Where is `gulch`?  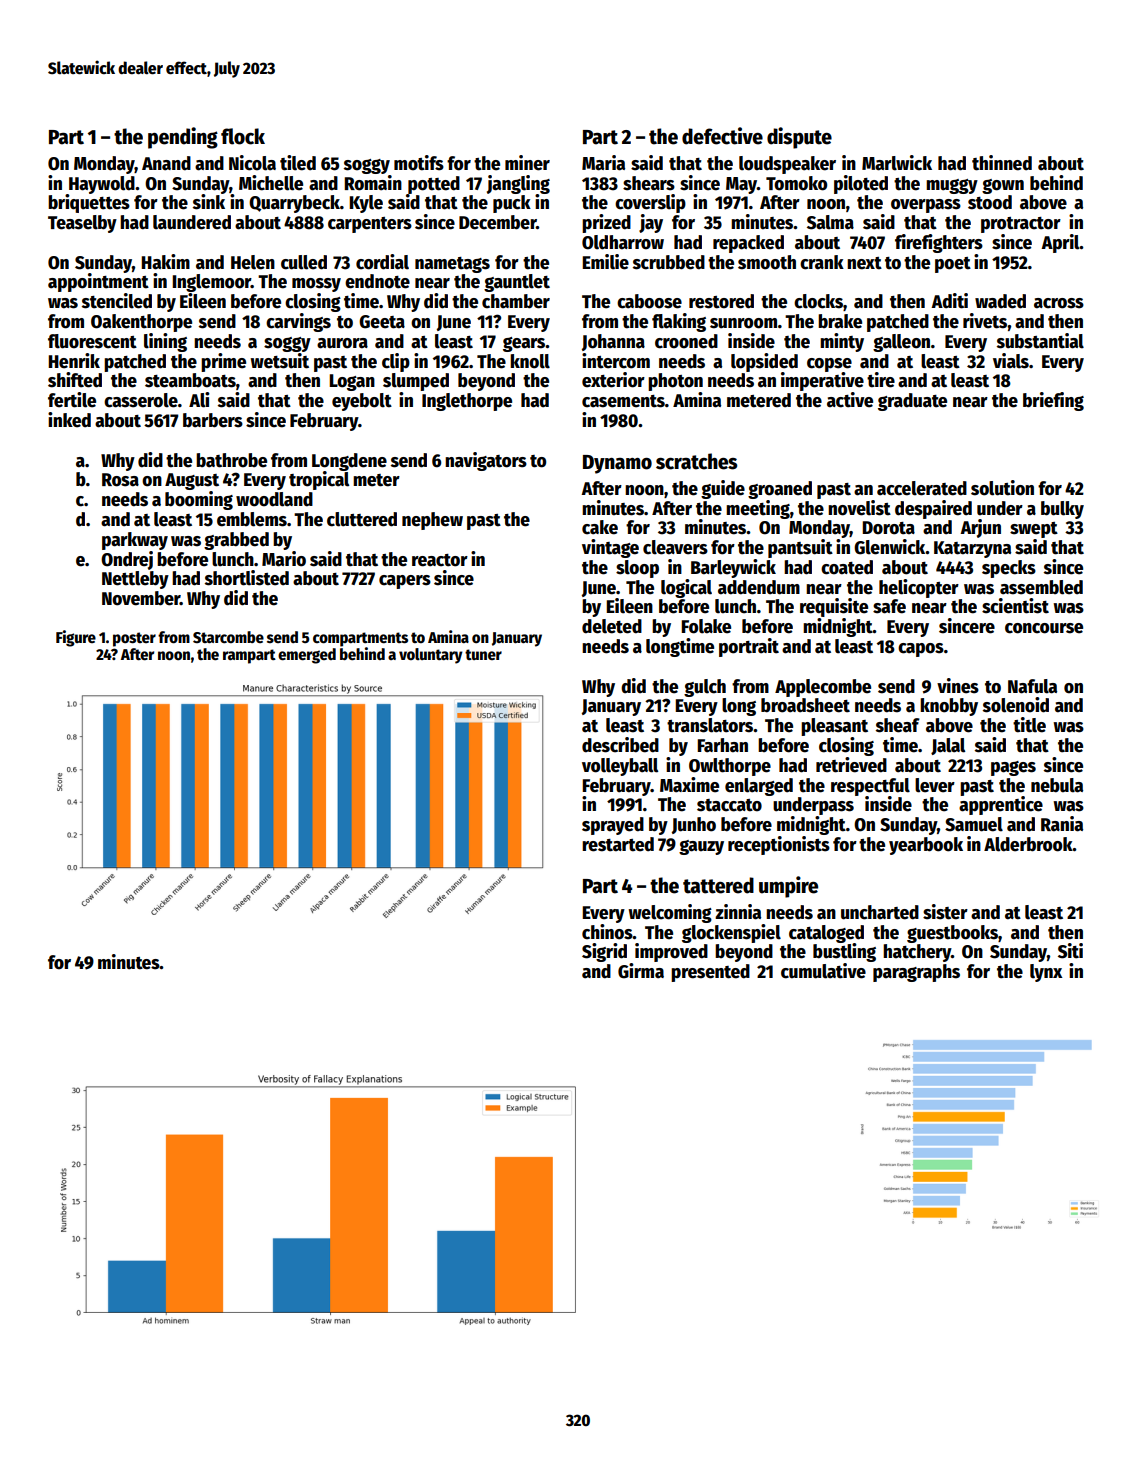 gulch is located at coordinates (705, 688).
